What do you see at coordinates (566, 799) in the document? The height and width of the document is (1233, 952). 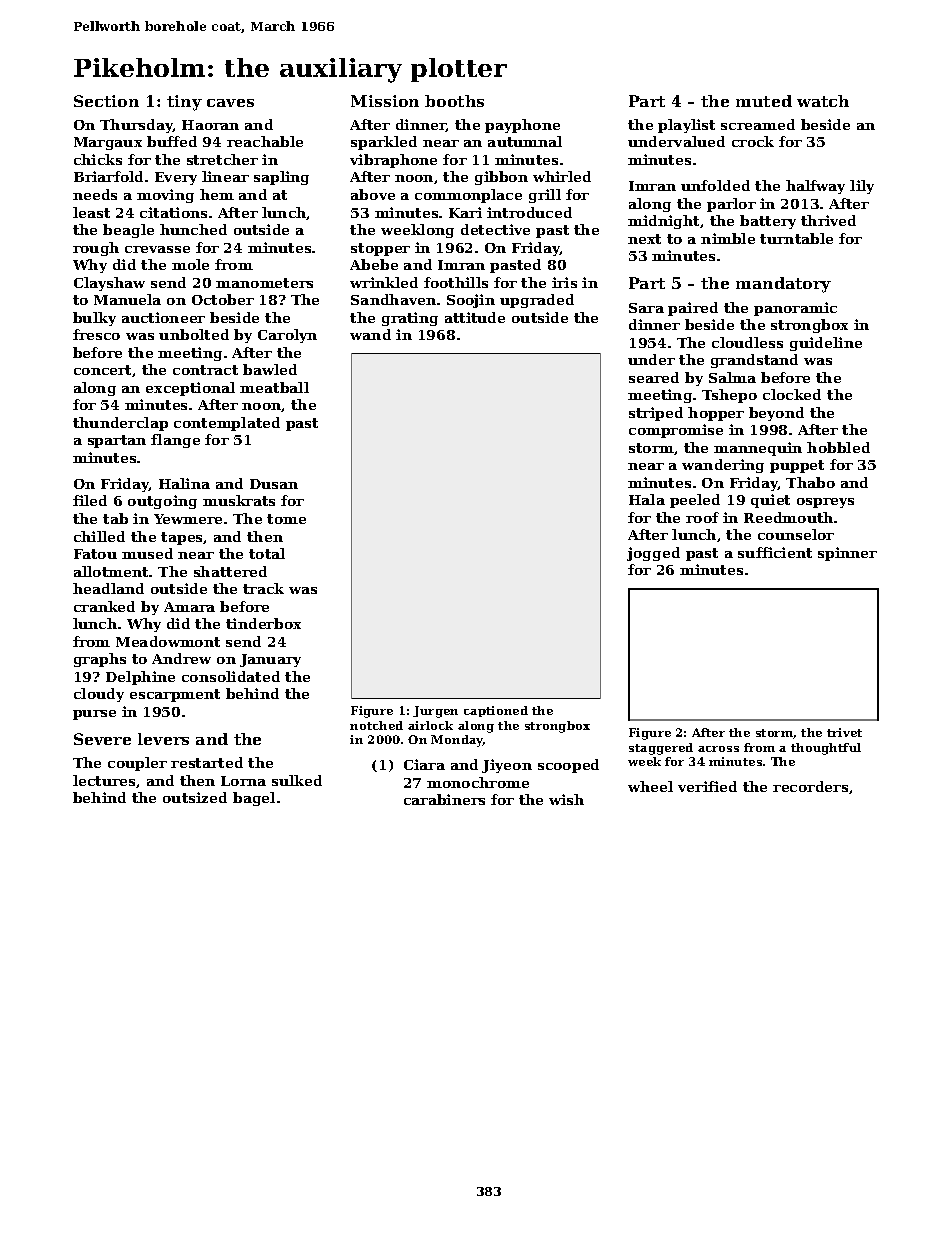 I see `wish` at bounding box center [566, 799].
